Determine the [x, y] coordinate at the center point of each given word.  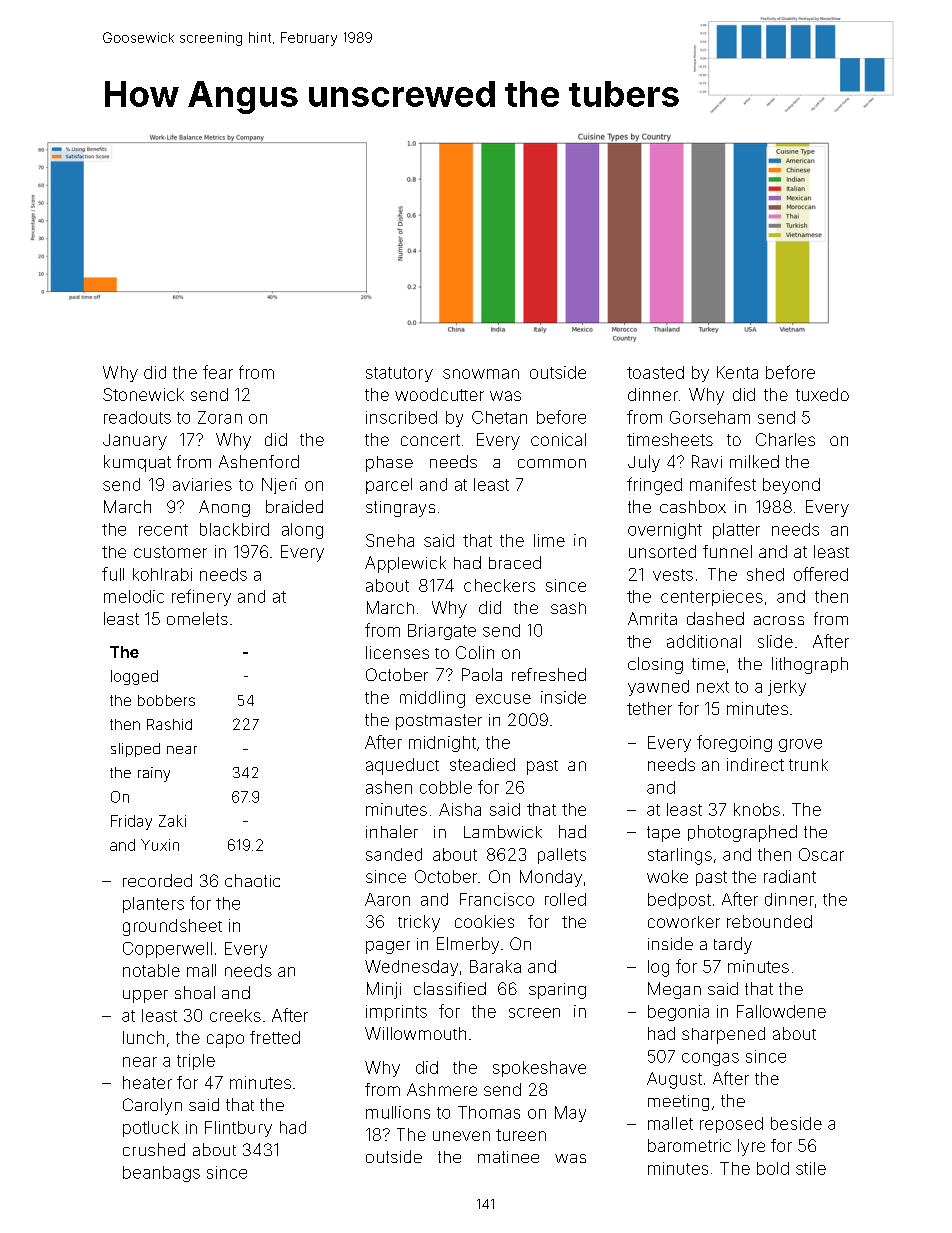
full [113, 574]
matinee [508, 1157]
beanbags [161, 1174]
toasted [655, 372]
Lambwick [503, 831]
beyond [791, 486]
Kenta [737, 372]
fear [218, 372]
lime [549, 540]
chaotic [252, 880]
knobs [757, 809]
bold [773, 1168]
